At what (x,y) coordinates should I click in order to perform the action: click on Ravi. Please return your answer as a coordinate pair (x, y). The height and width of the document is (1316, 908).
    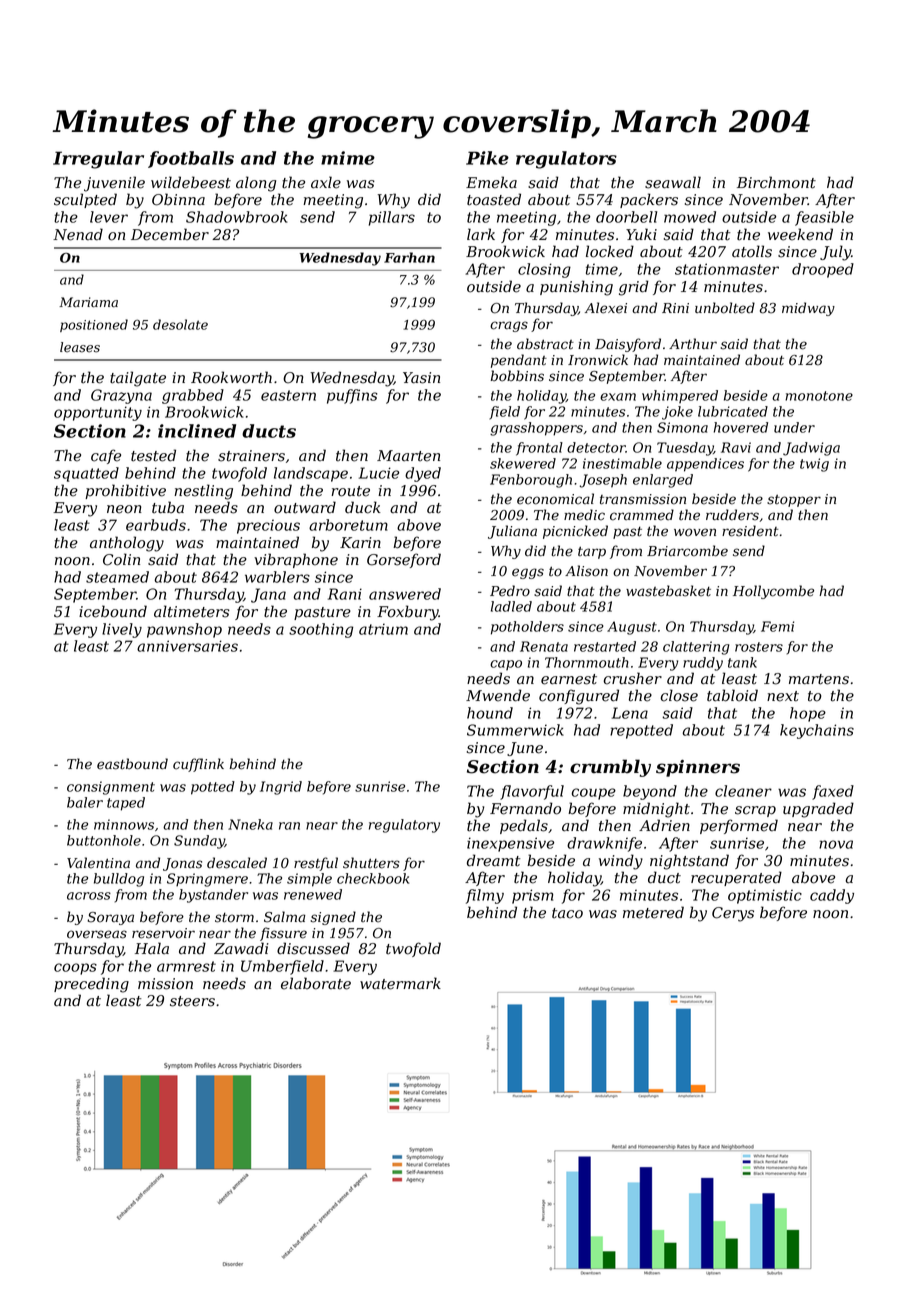
    Looking at the image, I should click on (736, 447).
